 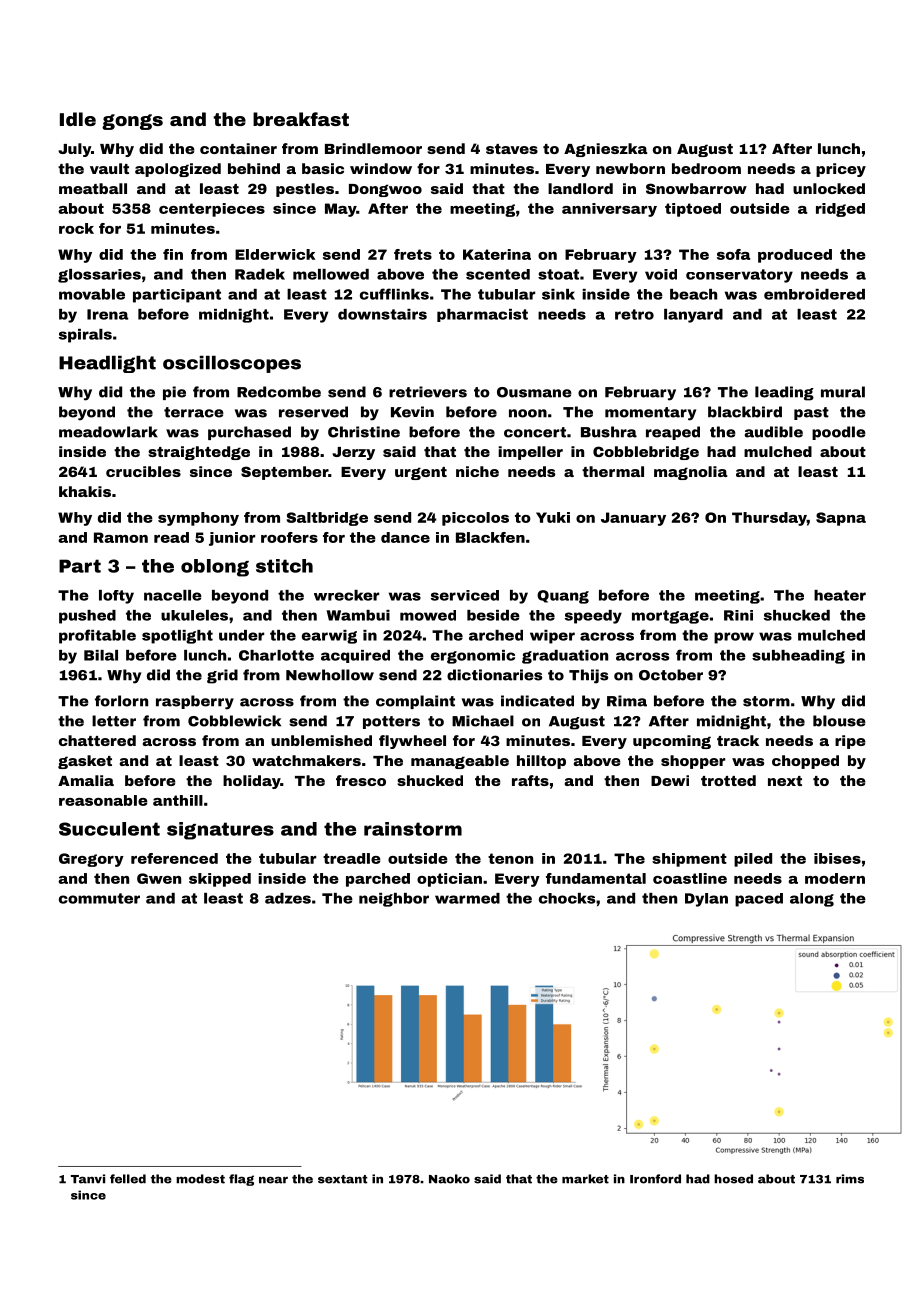 I want to click on graduation, so click(x=565, y=657).
